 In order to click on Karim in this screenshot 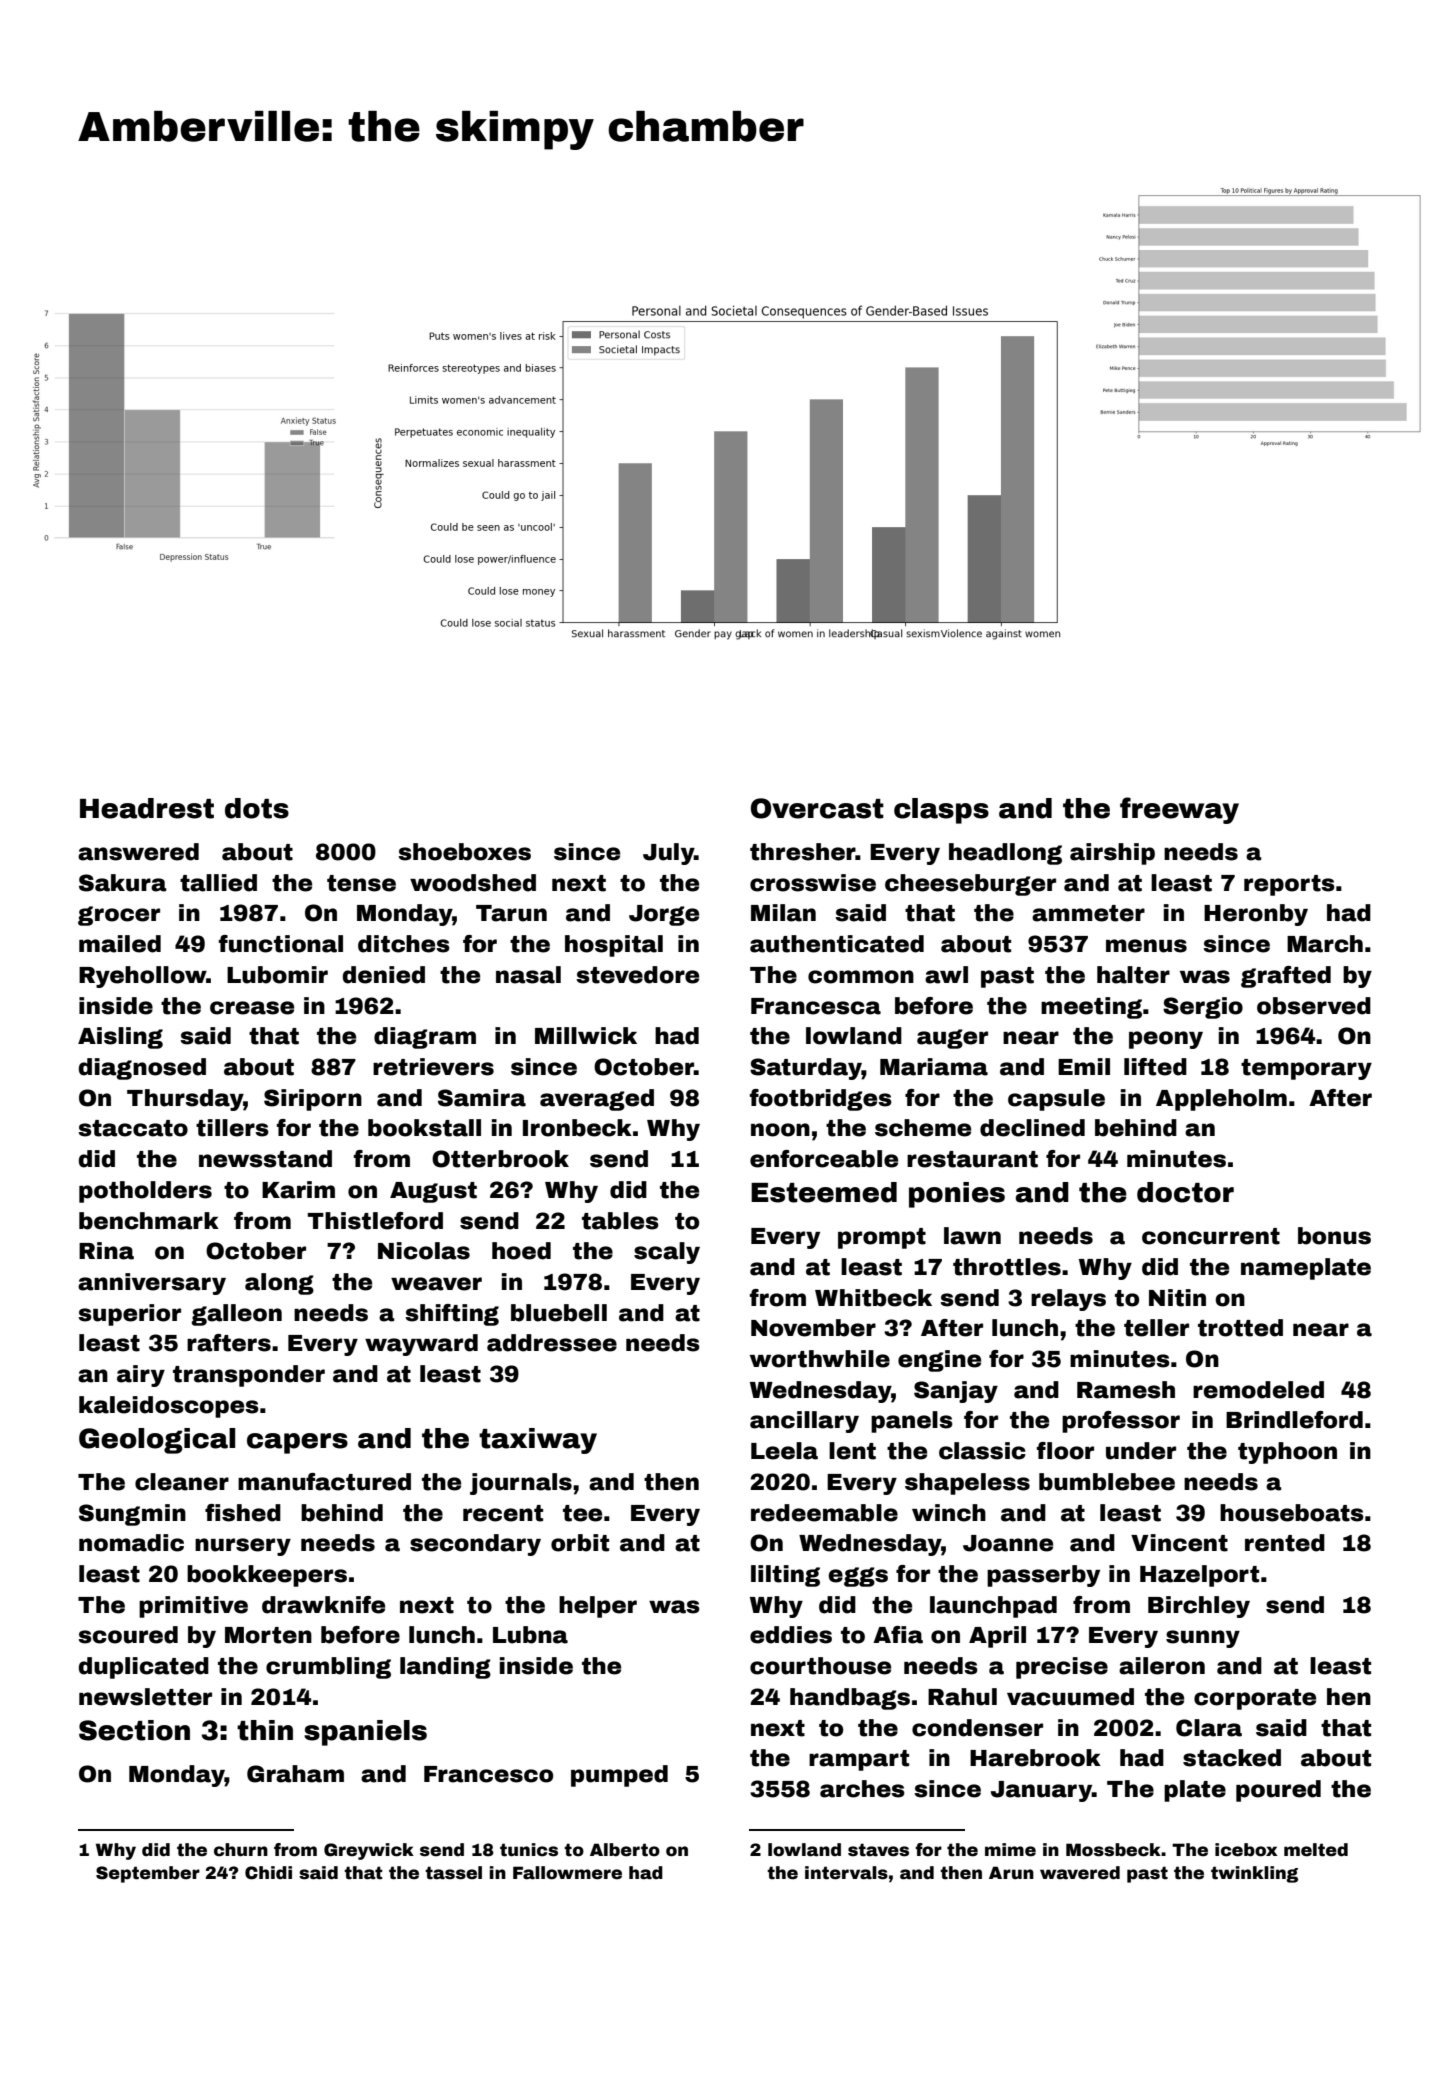, I will do `click(298, 1190)`.
